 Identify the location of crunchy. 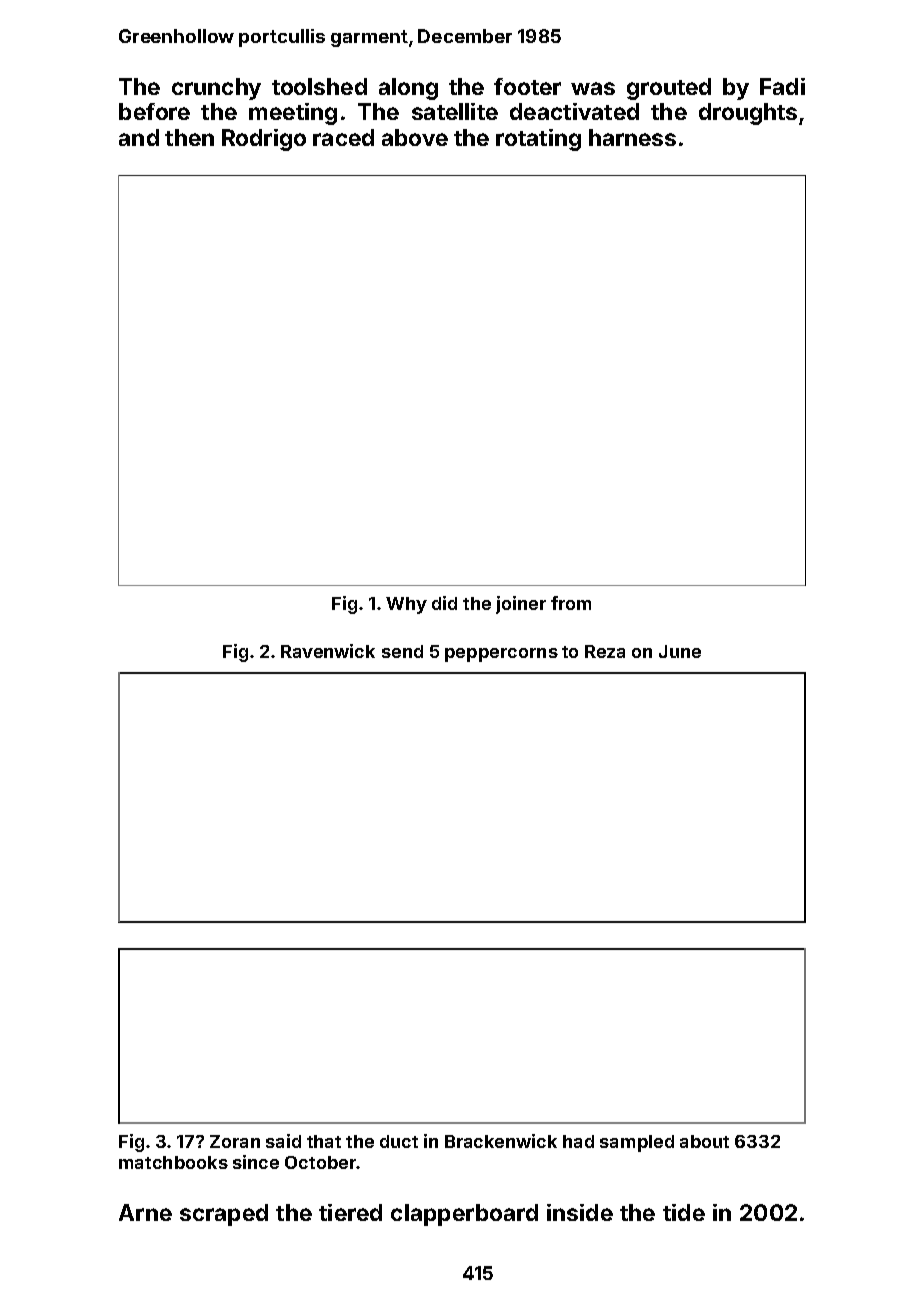
(216, 89).
